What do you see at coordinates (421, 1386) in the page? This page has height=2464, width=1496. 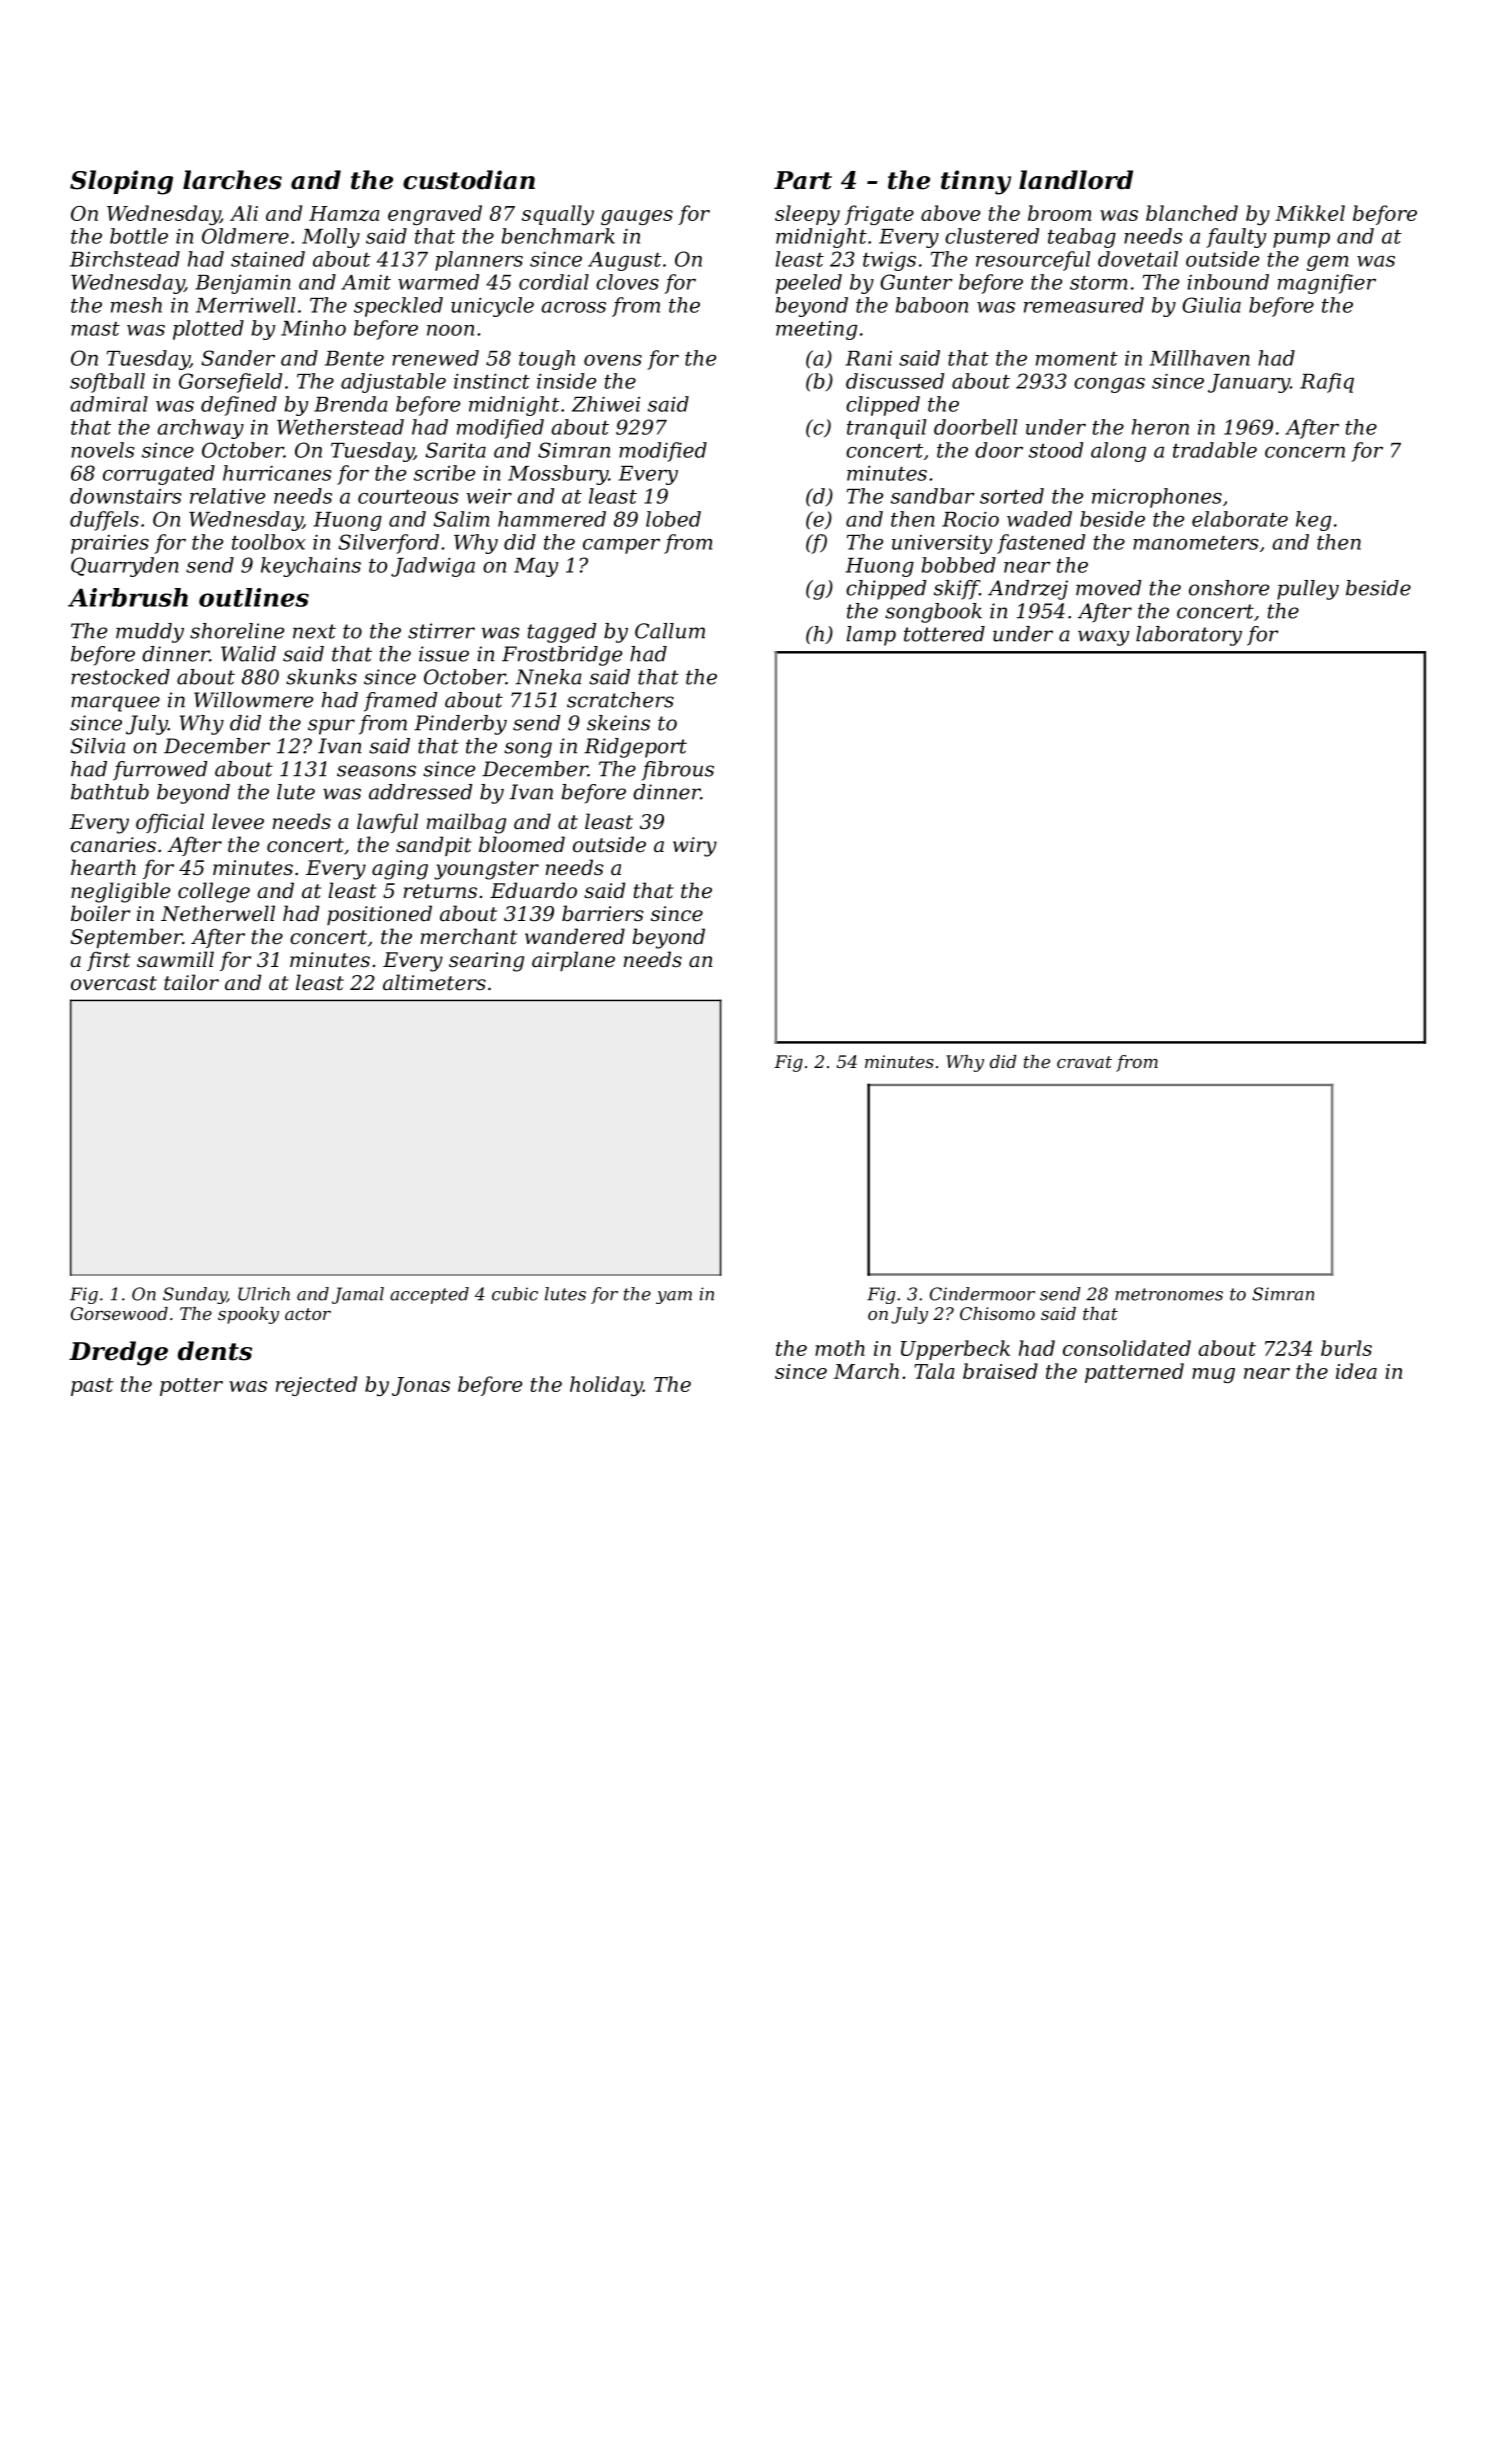 I see `Jonas` at bounding box center [421, 1386].
